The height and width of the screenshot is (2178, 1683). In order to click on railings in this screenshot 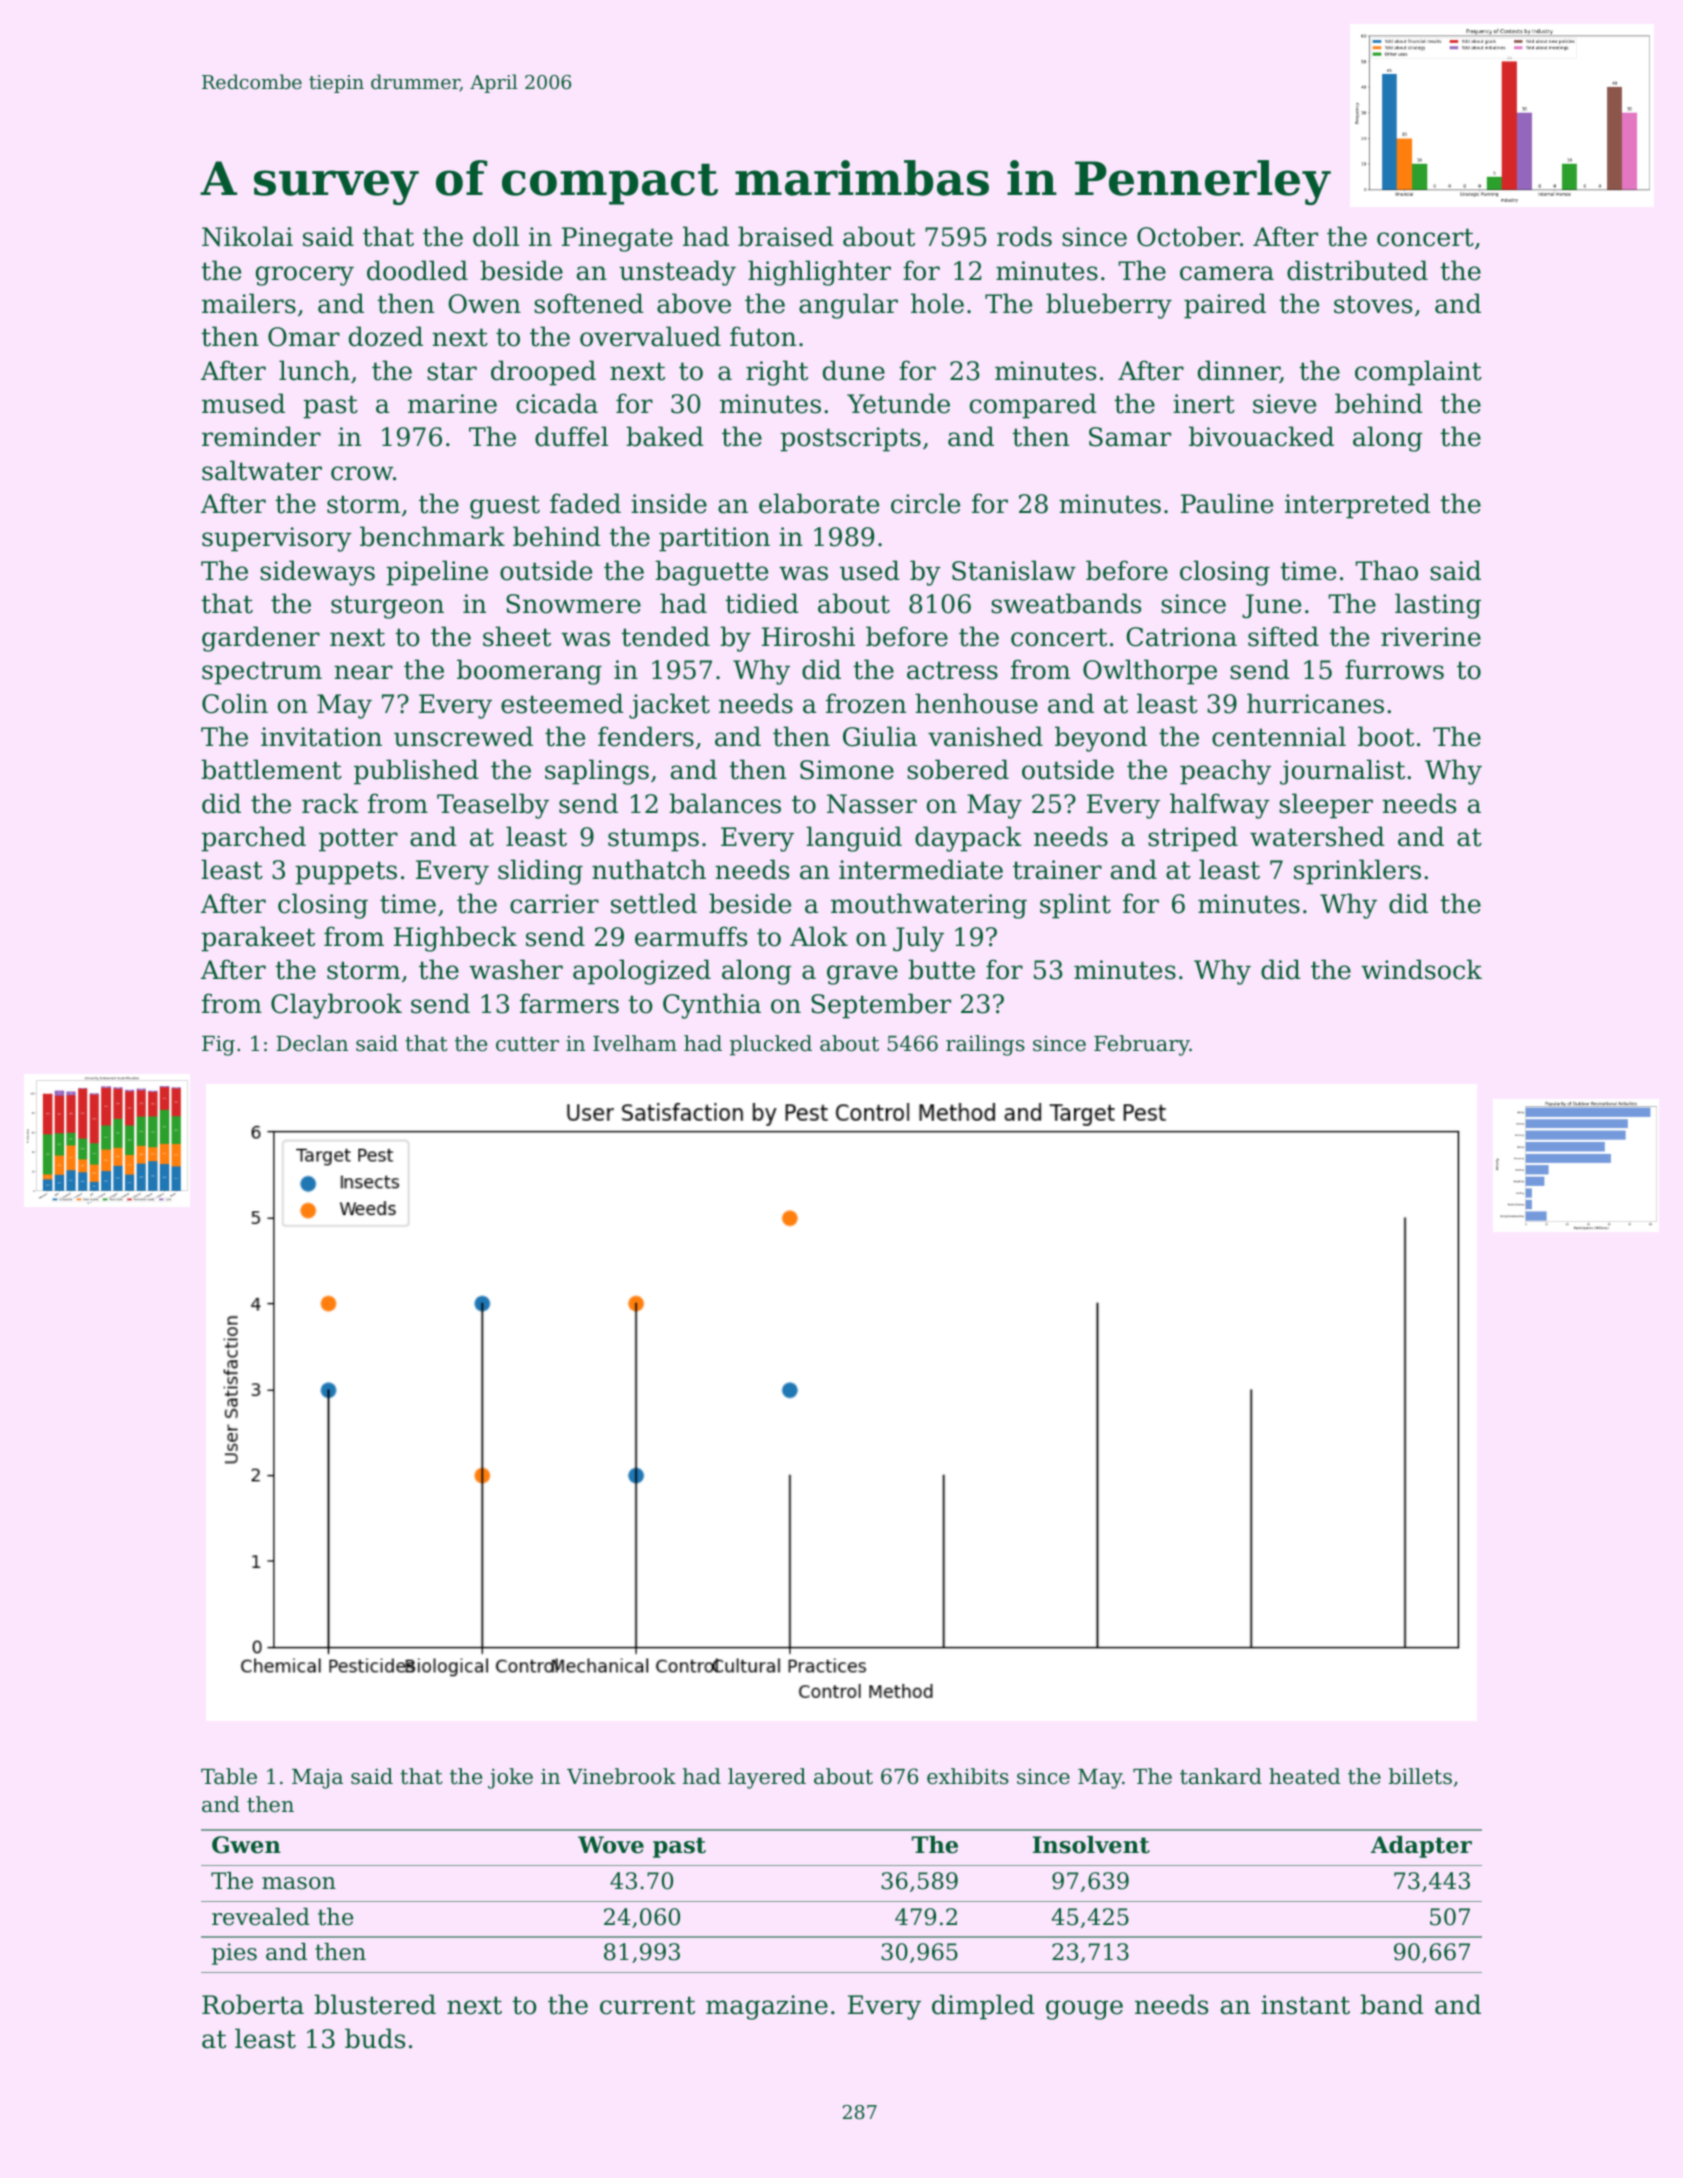, I will do `click(985, 1045)`.
